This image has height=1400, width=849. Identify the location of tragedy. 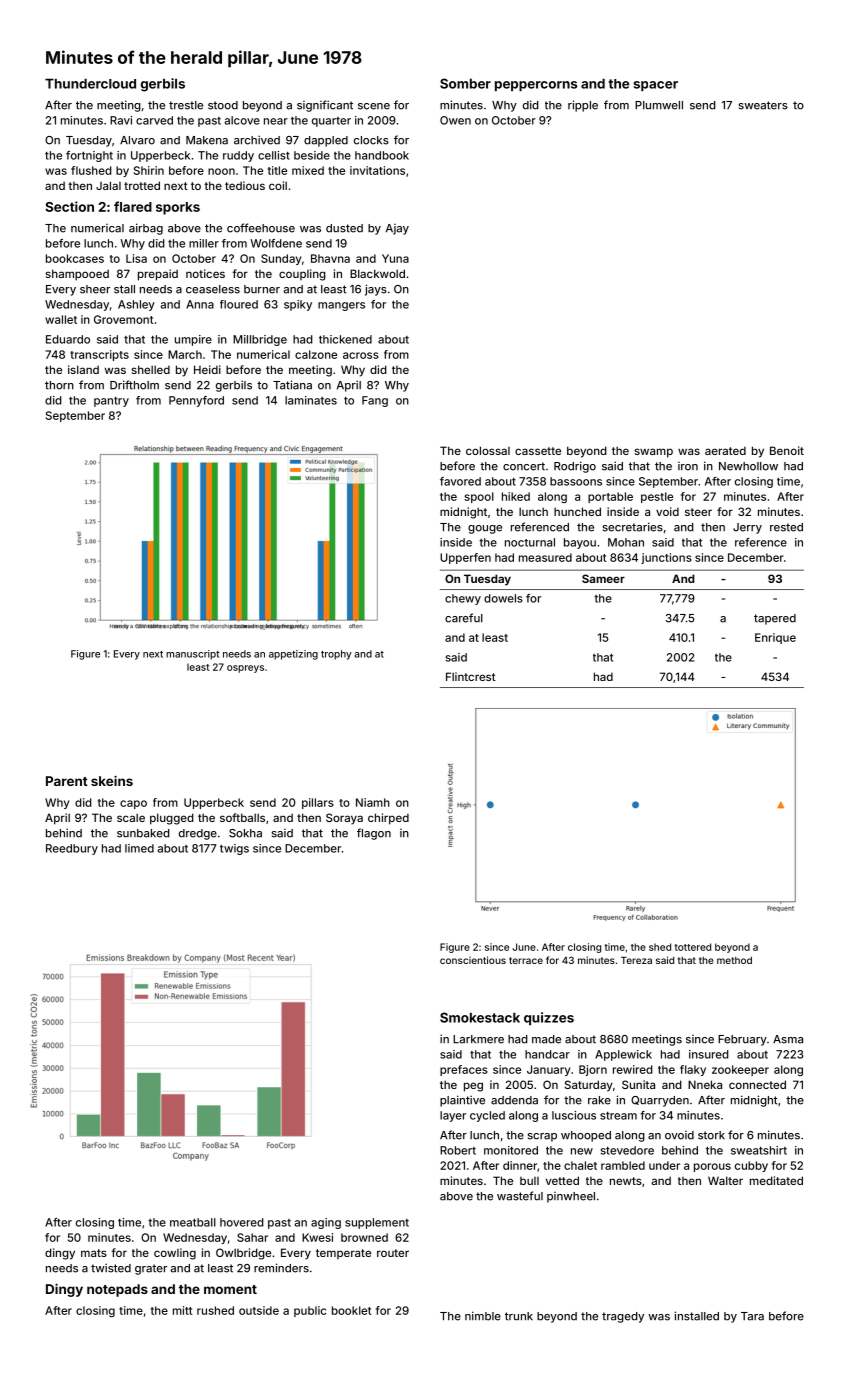
(623, 1317).
